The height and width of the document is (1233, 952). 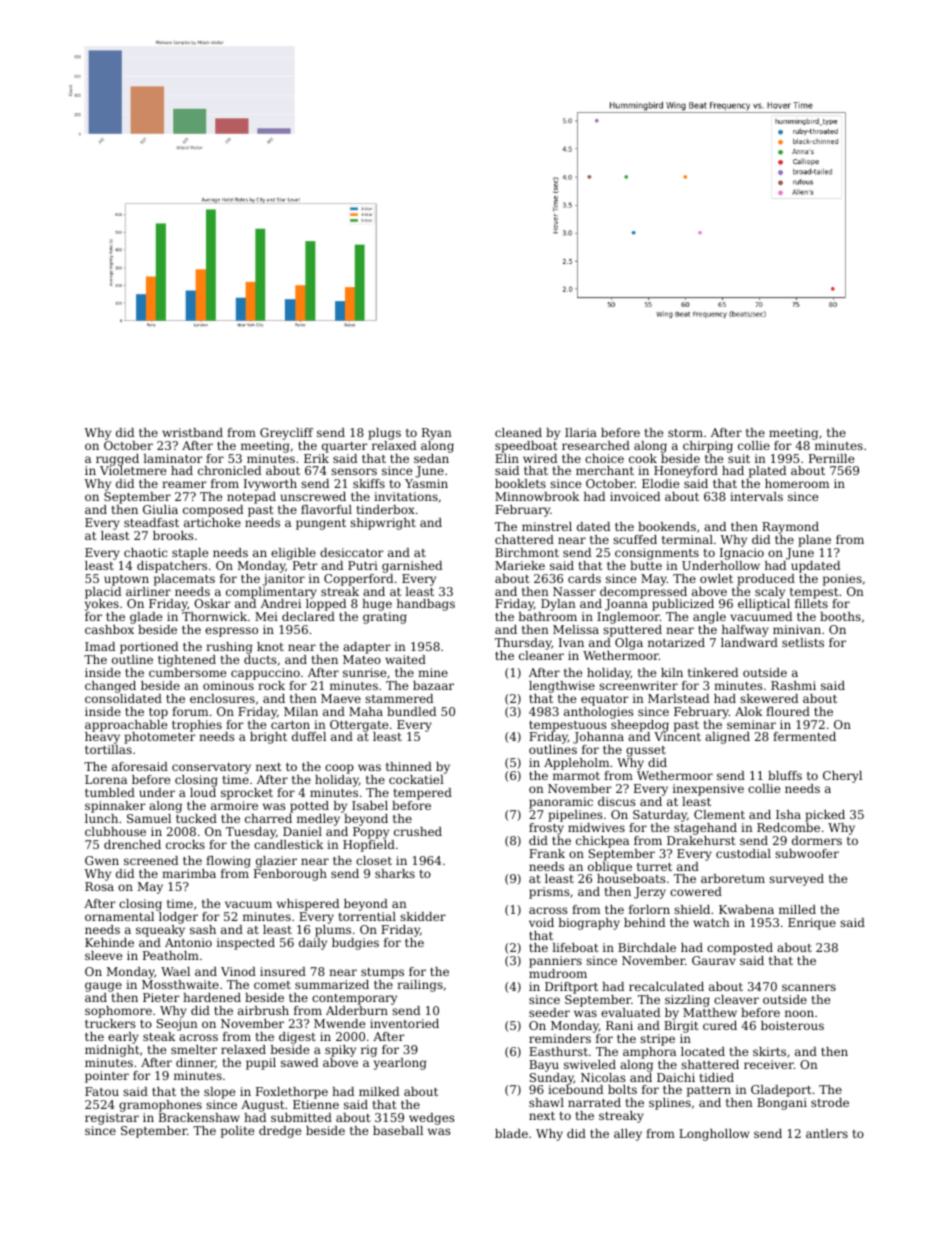 What do you see at coordinates (437, 434) in the document?
I see `Ryan` at bounding box center [437, 434].
